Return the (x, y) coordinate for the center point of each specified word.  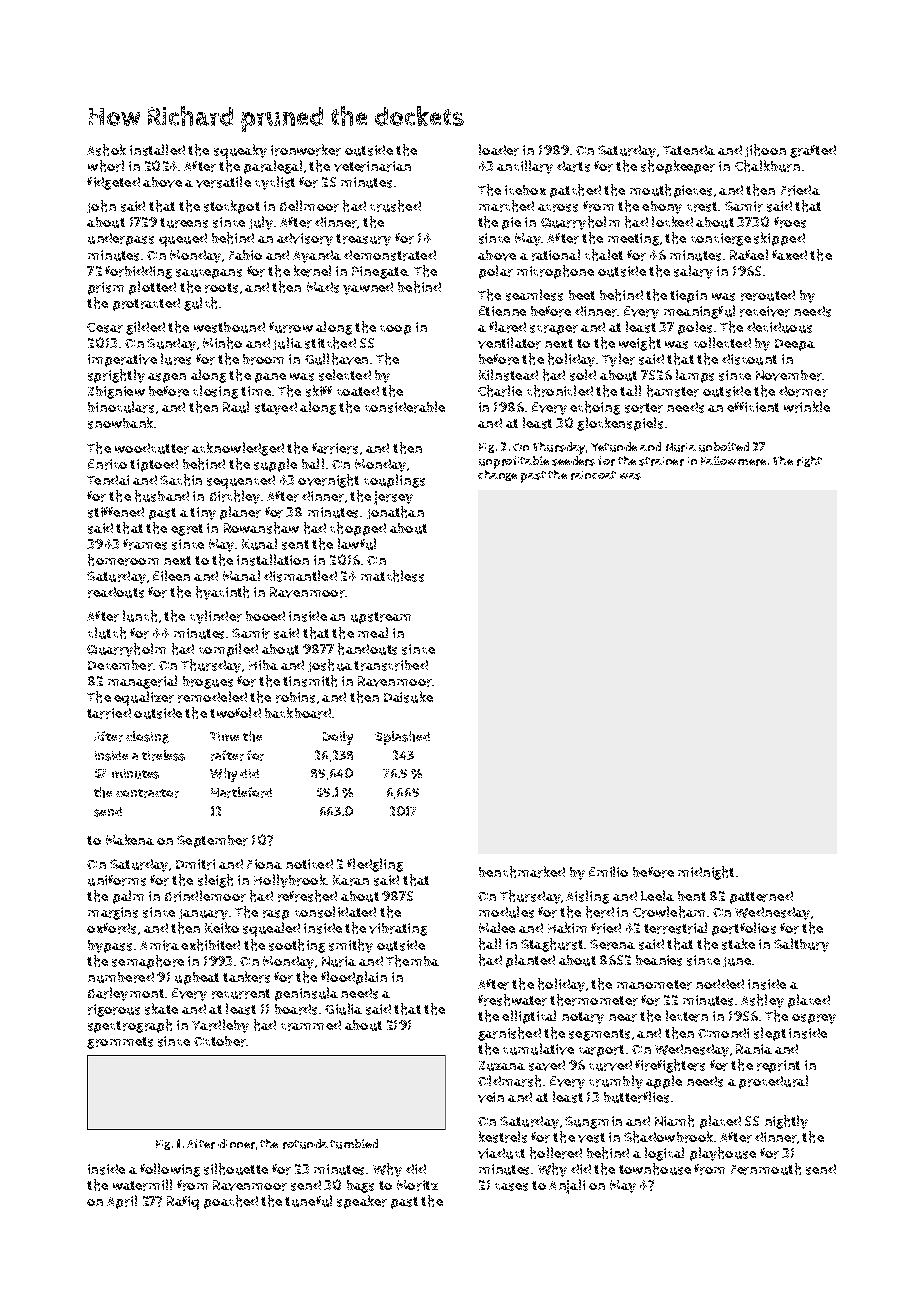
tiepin (688, 296)
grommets (120, 1043)
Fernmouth (766, 1169)
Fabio (245, 255)
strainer (661, 461)
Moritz (417, 1185)
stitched (330, 343)
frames (145, 544)
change (497, 475)
